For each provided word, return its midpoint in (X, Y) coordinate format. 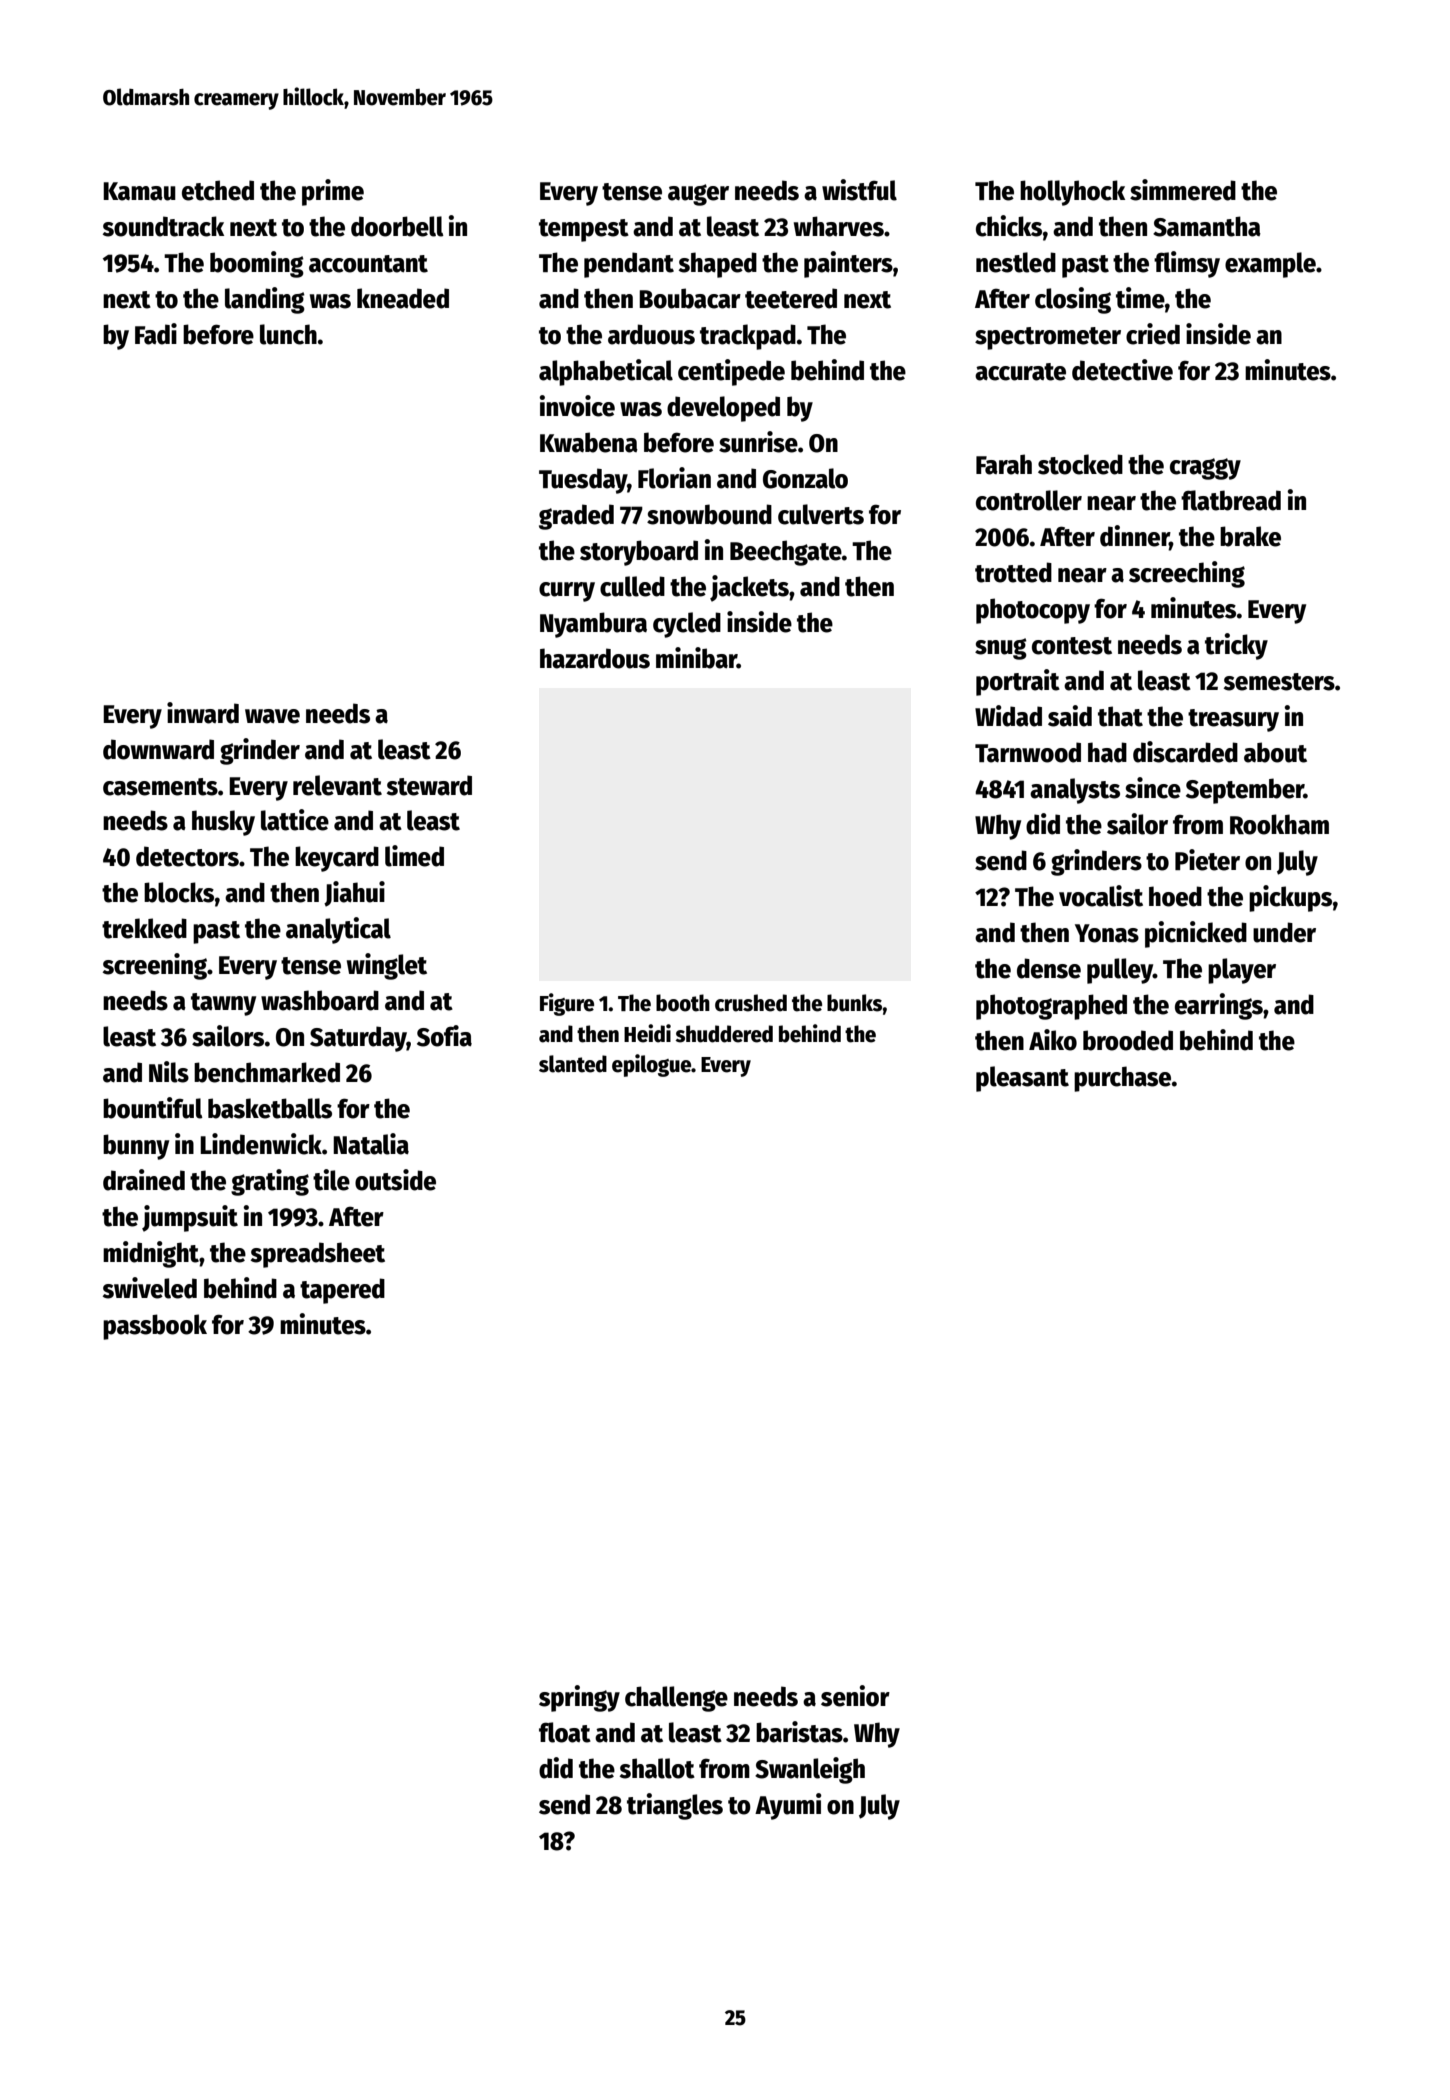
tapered (342, 1291)
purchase (1122, 1079)
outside (395, 1180)
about (1275, 752)
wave (272, 716)
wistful (859, 190)
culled (632, 586)
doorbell (397, 226)
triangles (675, 1806)
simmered (1183, 190)
